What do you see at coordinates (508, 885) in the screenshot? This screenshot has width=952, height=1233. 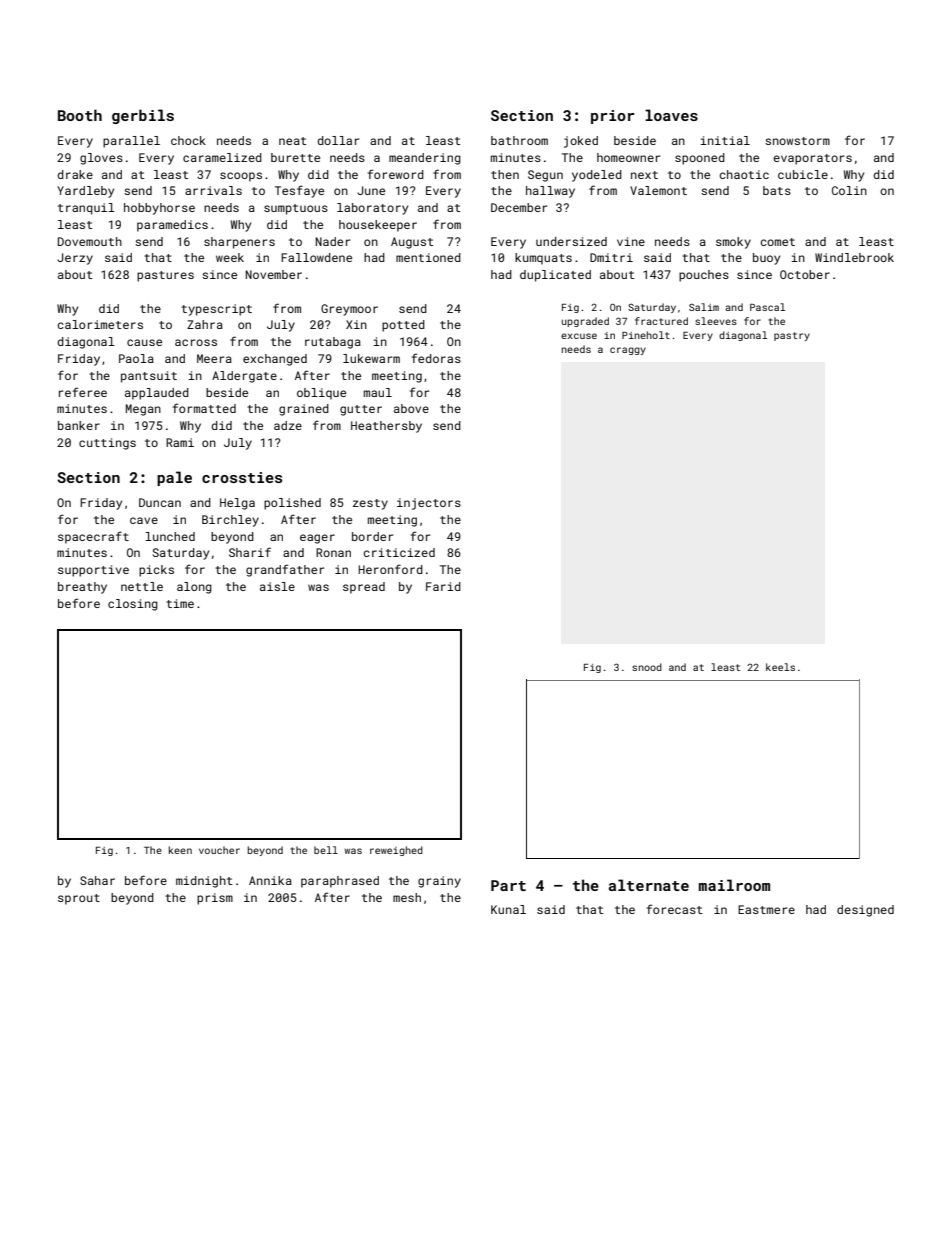 I see `Part` at bounding box center [508, 885].
